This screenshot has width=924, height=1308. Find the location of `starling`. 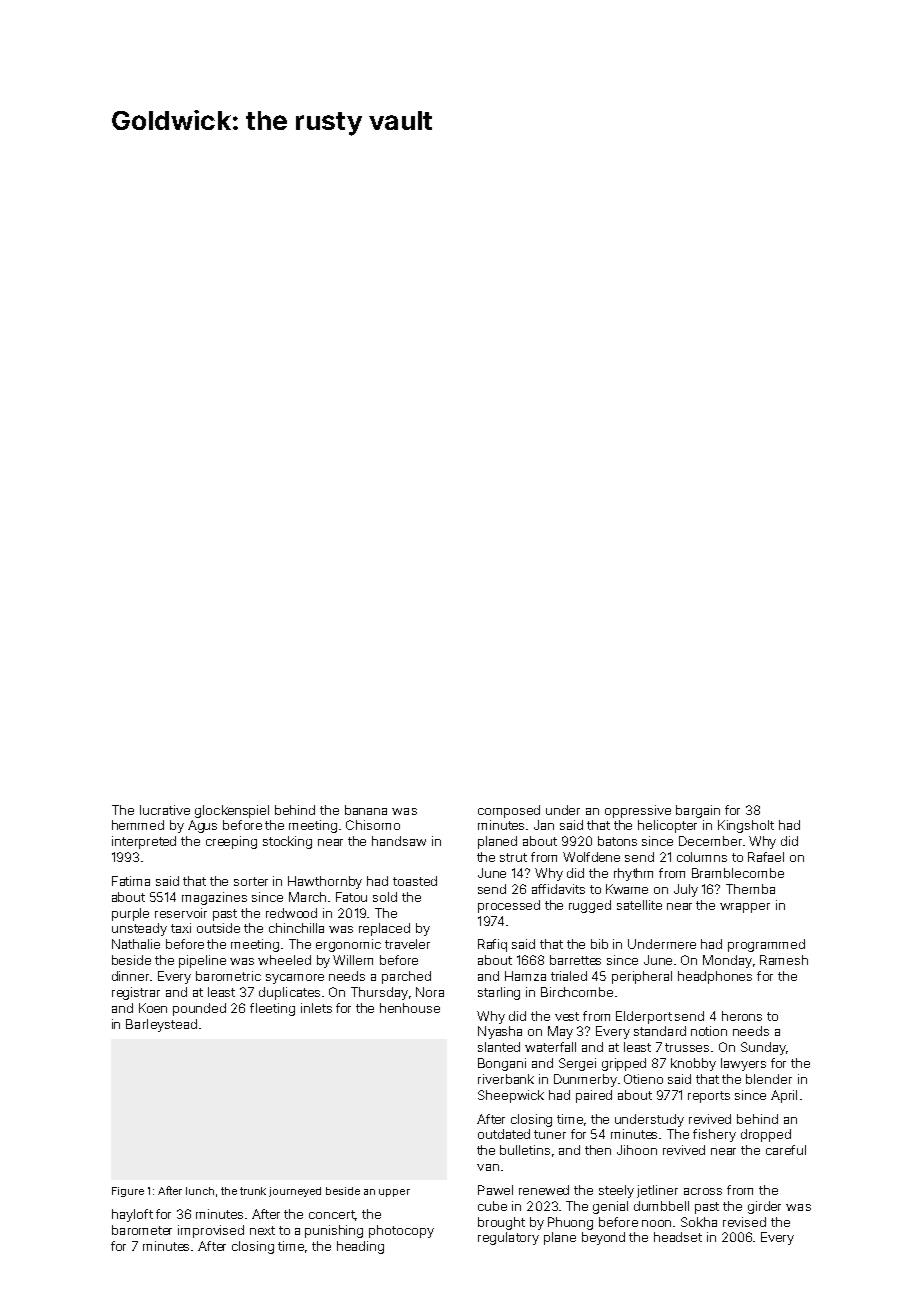

starling is located at coordinates (499, 993).
